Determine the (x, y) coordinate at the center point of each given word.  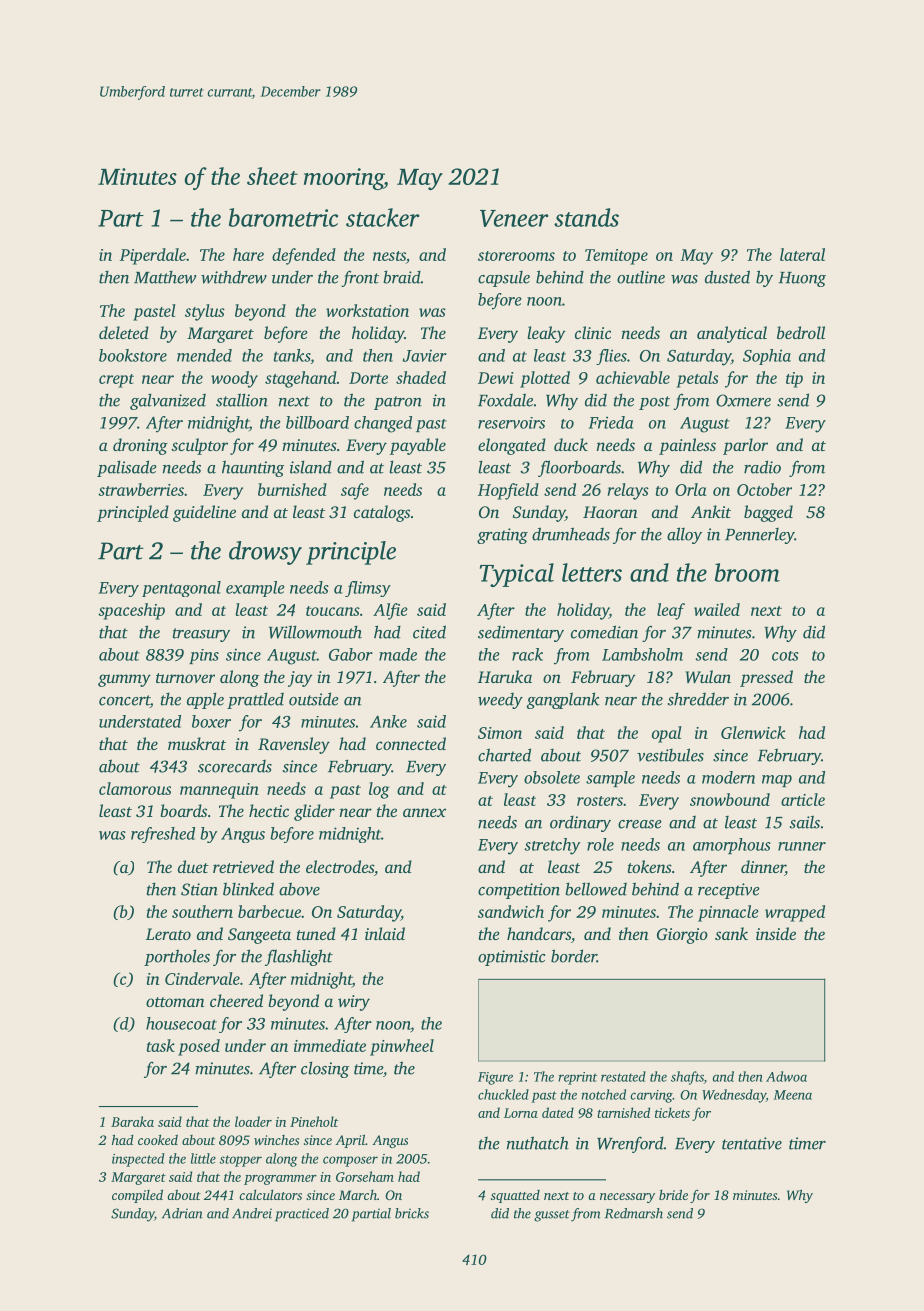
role (600, 844)
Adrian (182, 1213)
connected (411, 743)
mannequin (219, 791)
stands (586, 217)
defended (304, 256)
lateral (802, 254)
